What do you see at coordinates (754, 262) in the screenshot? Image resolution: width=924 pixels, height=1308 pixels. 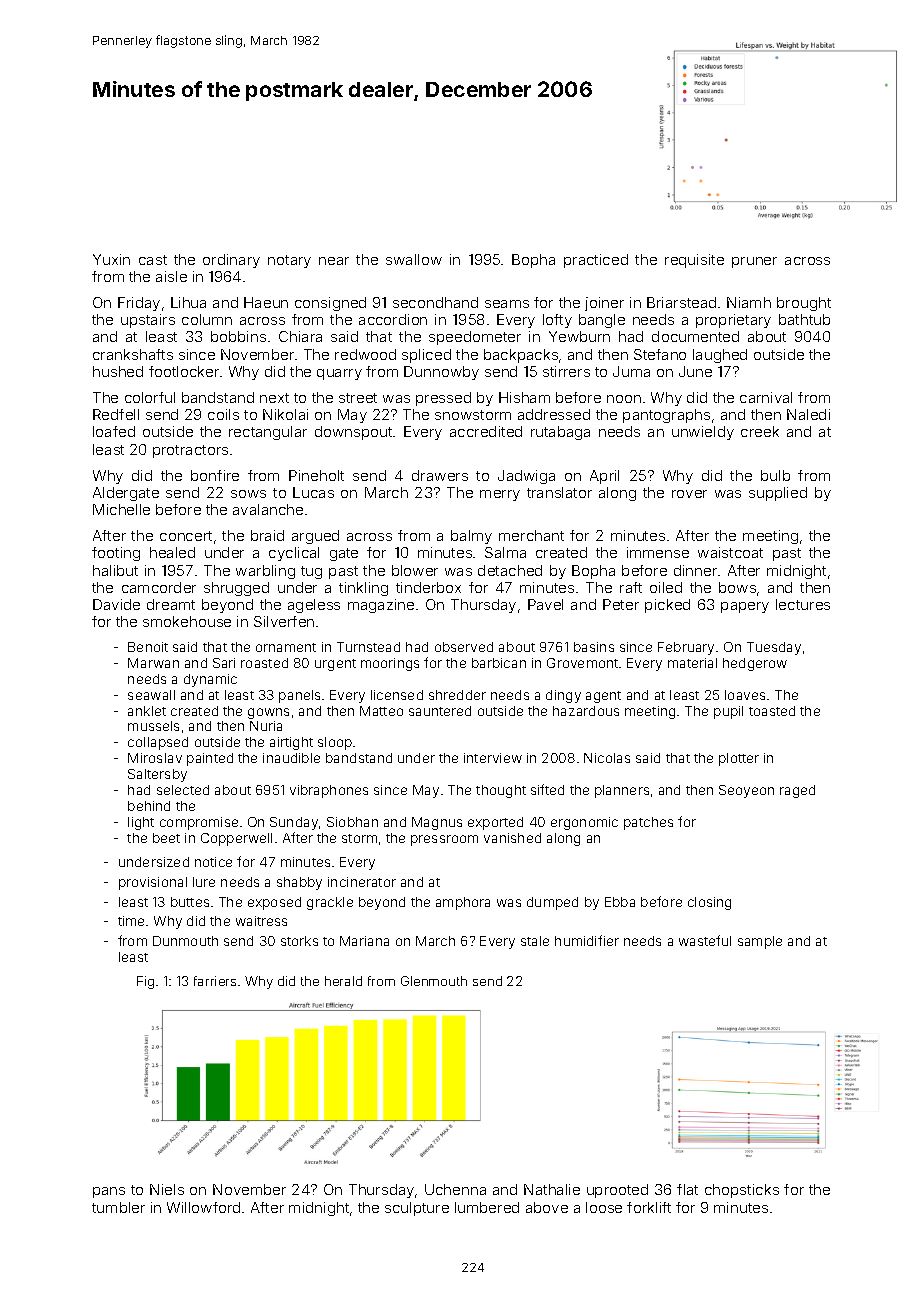 I see `pruner` at bounding box center [754, 262].
